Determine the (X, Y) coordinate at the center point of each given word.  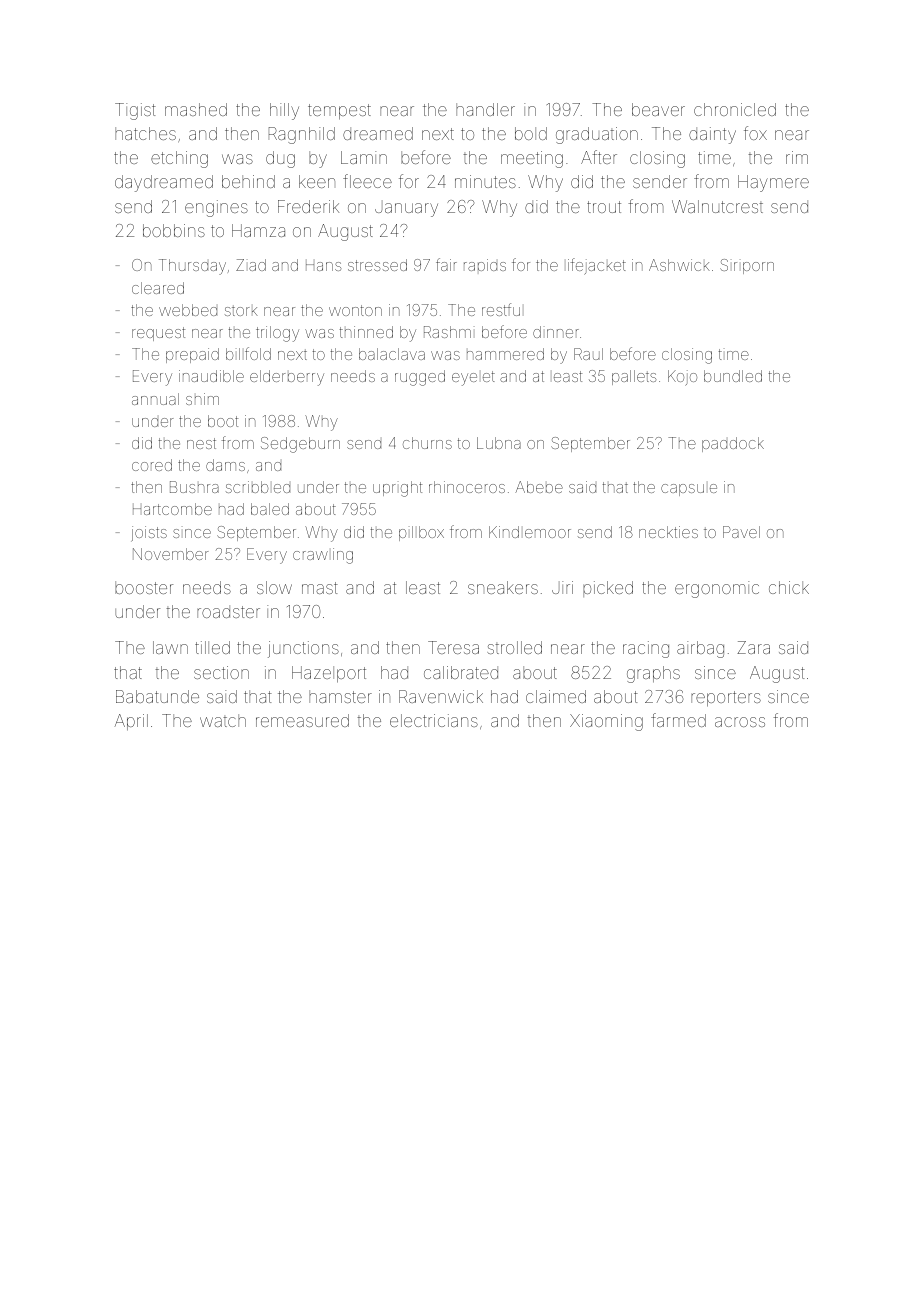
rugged (420, 378)
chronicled (735, 109)
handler (485, 109)
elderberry (287, 378)
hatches (145, 133)
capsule (689, 490)
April (131, 722)
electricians (434, 720)
